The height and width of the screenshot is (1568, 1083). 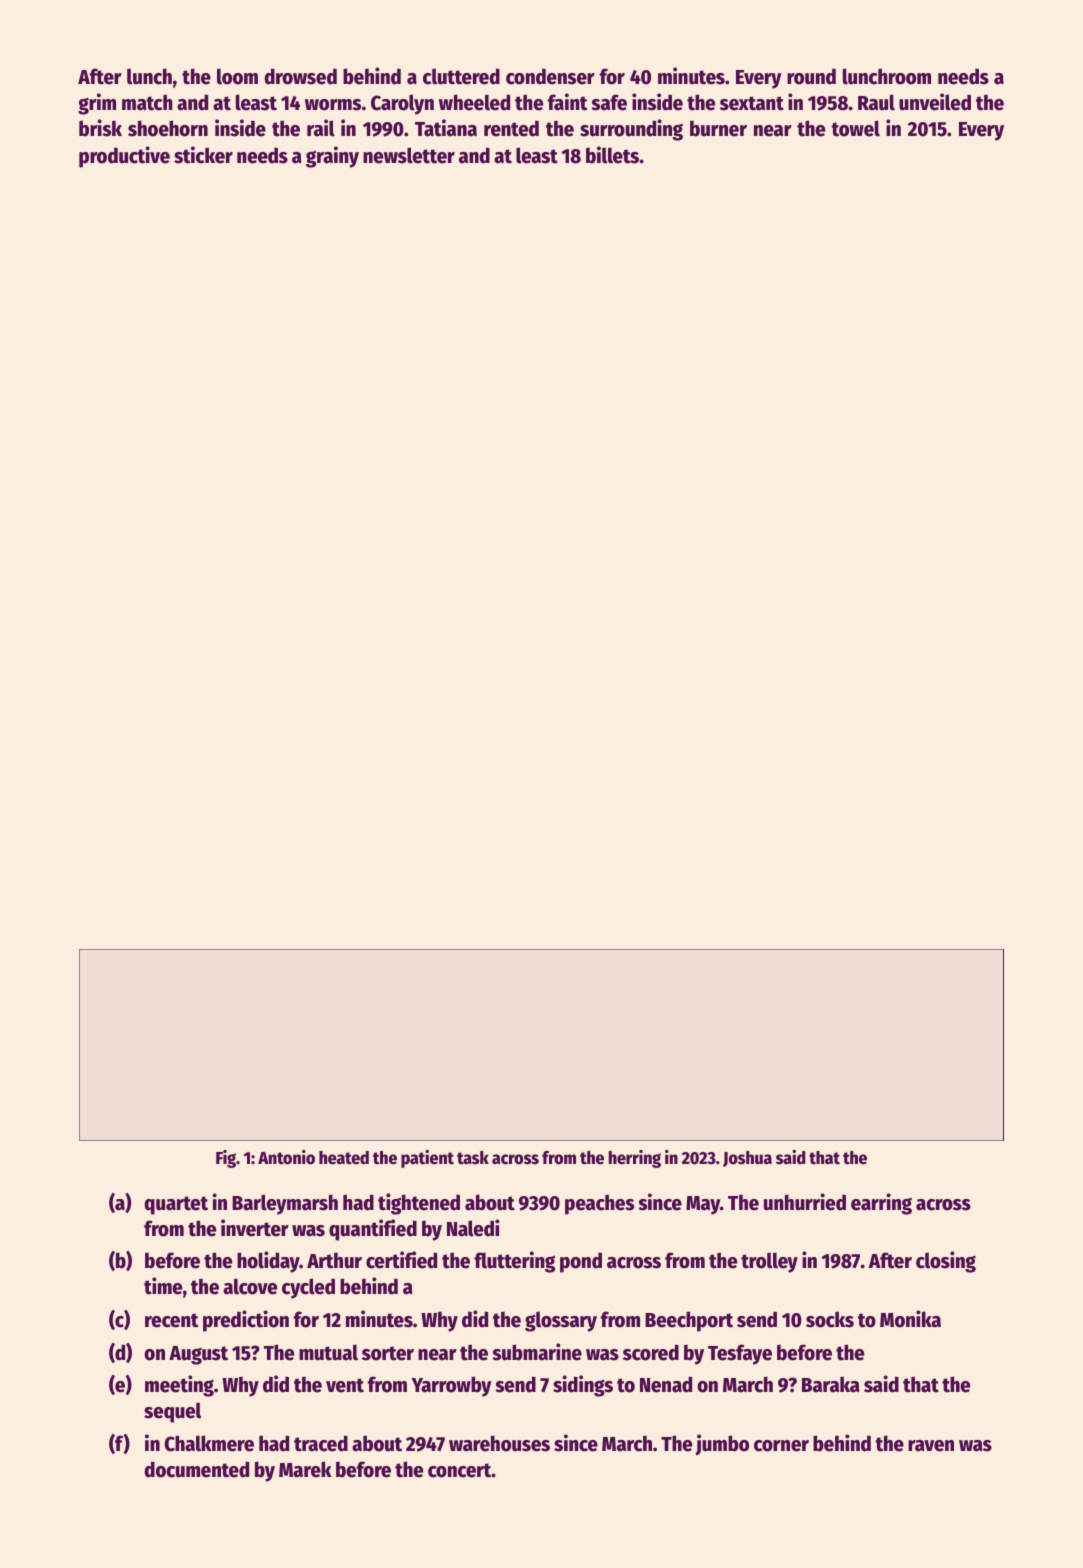 What do you see at coordinates (935, 102) in the screenshot?
I see `unveiled` at bounding box center [935, 102].
